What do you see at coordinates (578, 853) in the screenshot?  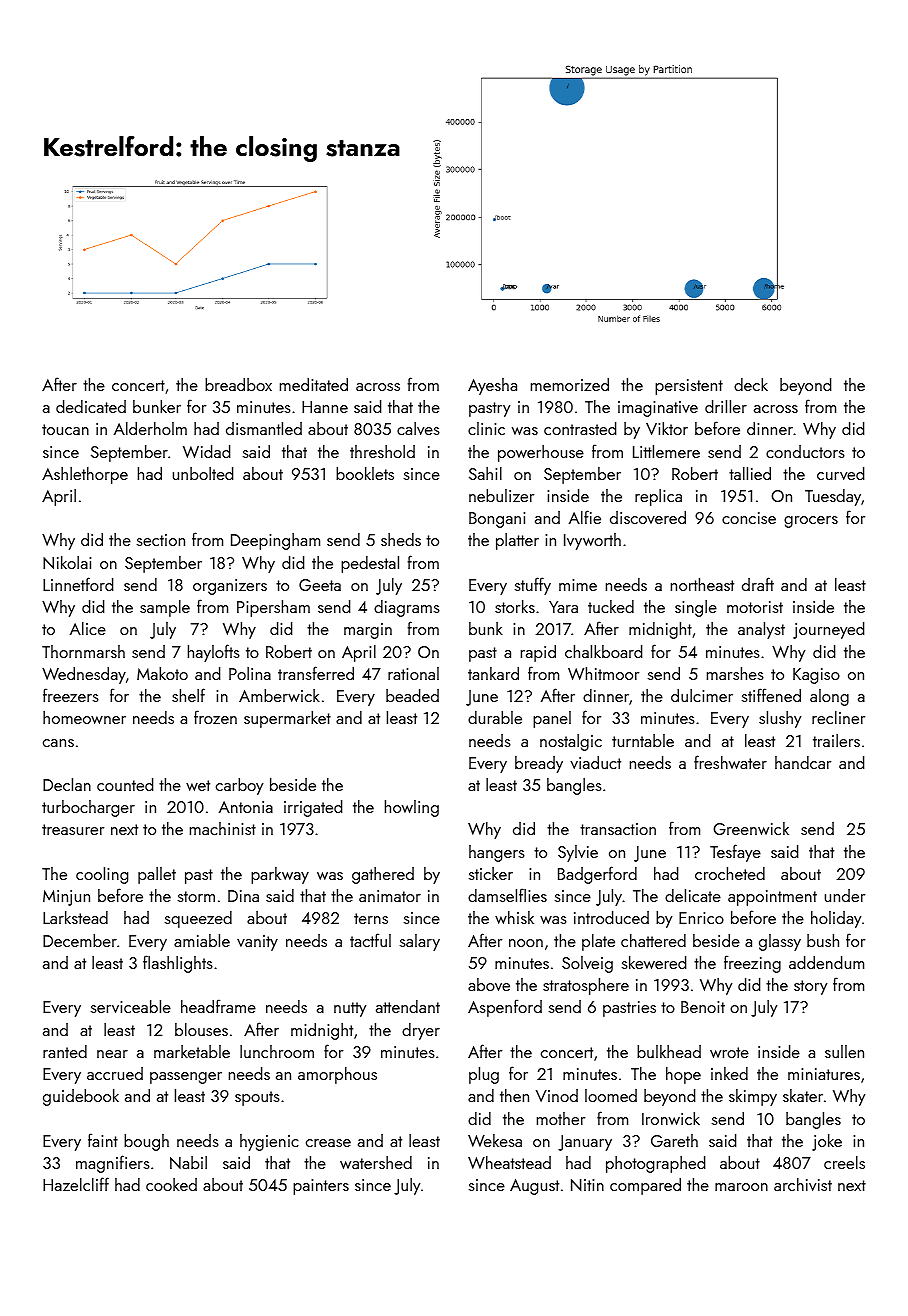 I see `Sylvie` at bounding box center [578, 853].
